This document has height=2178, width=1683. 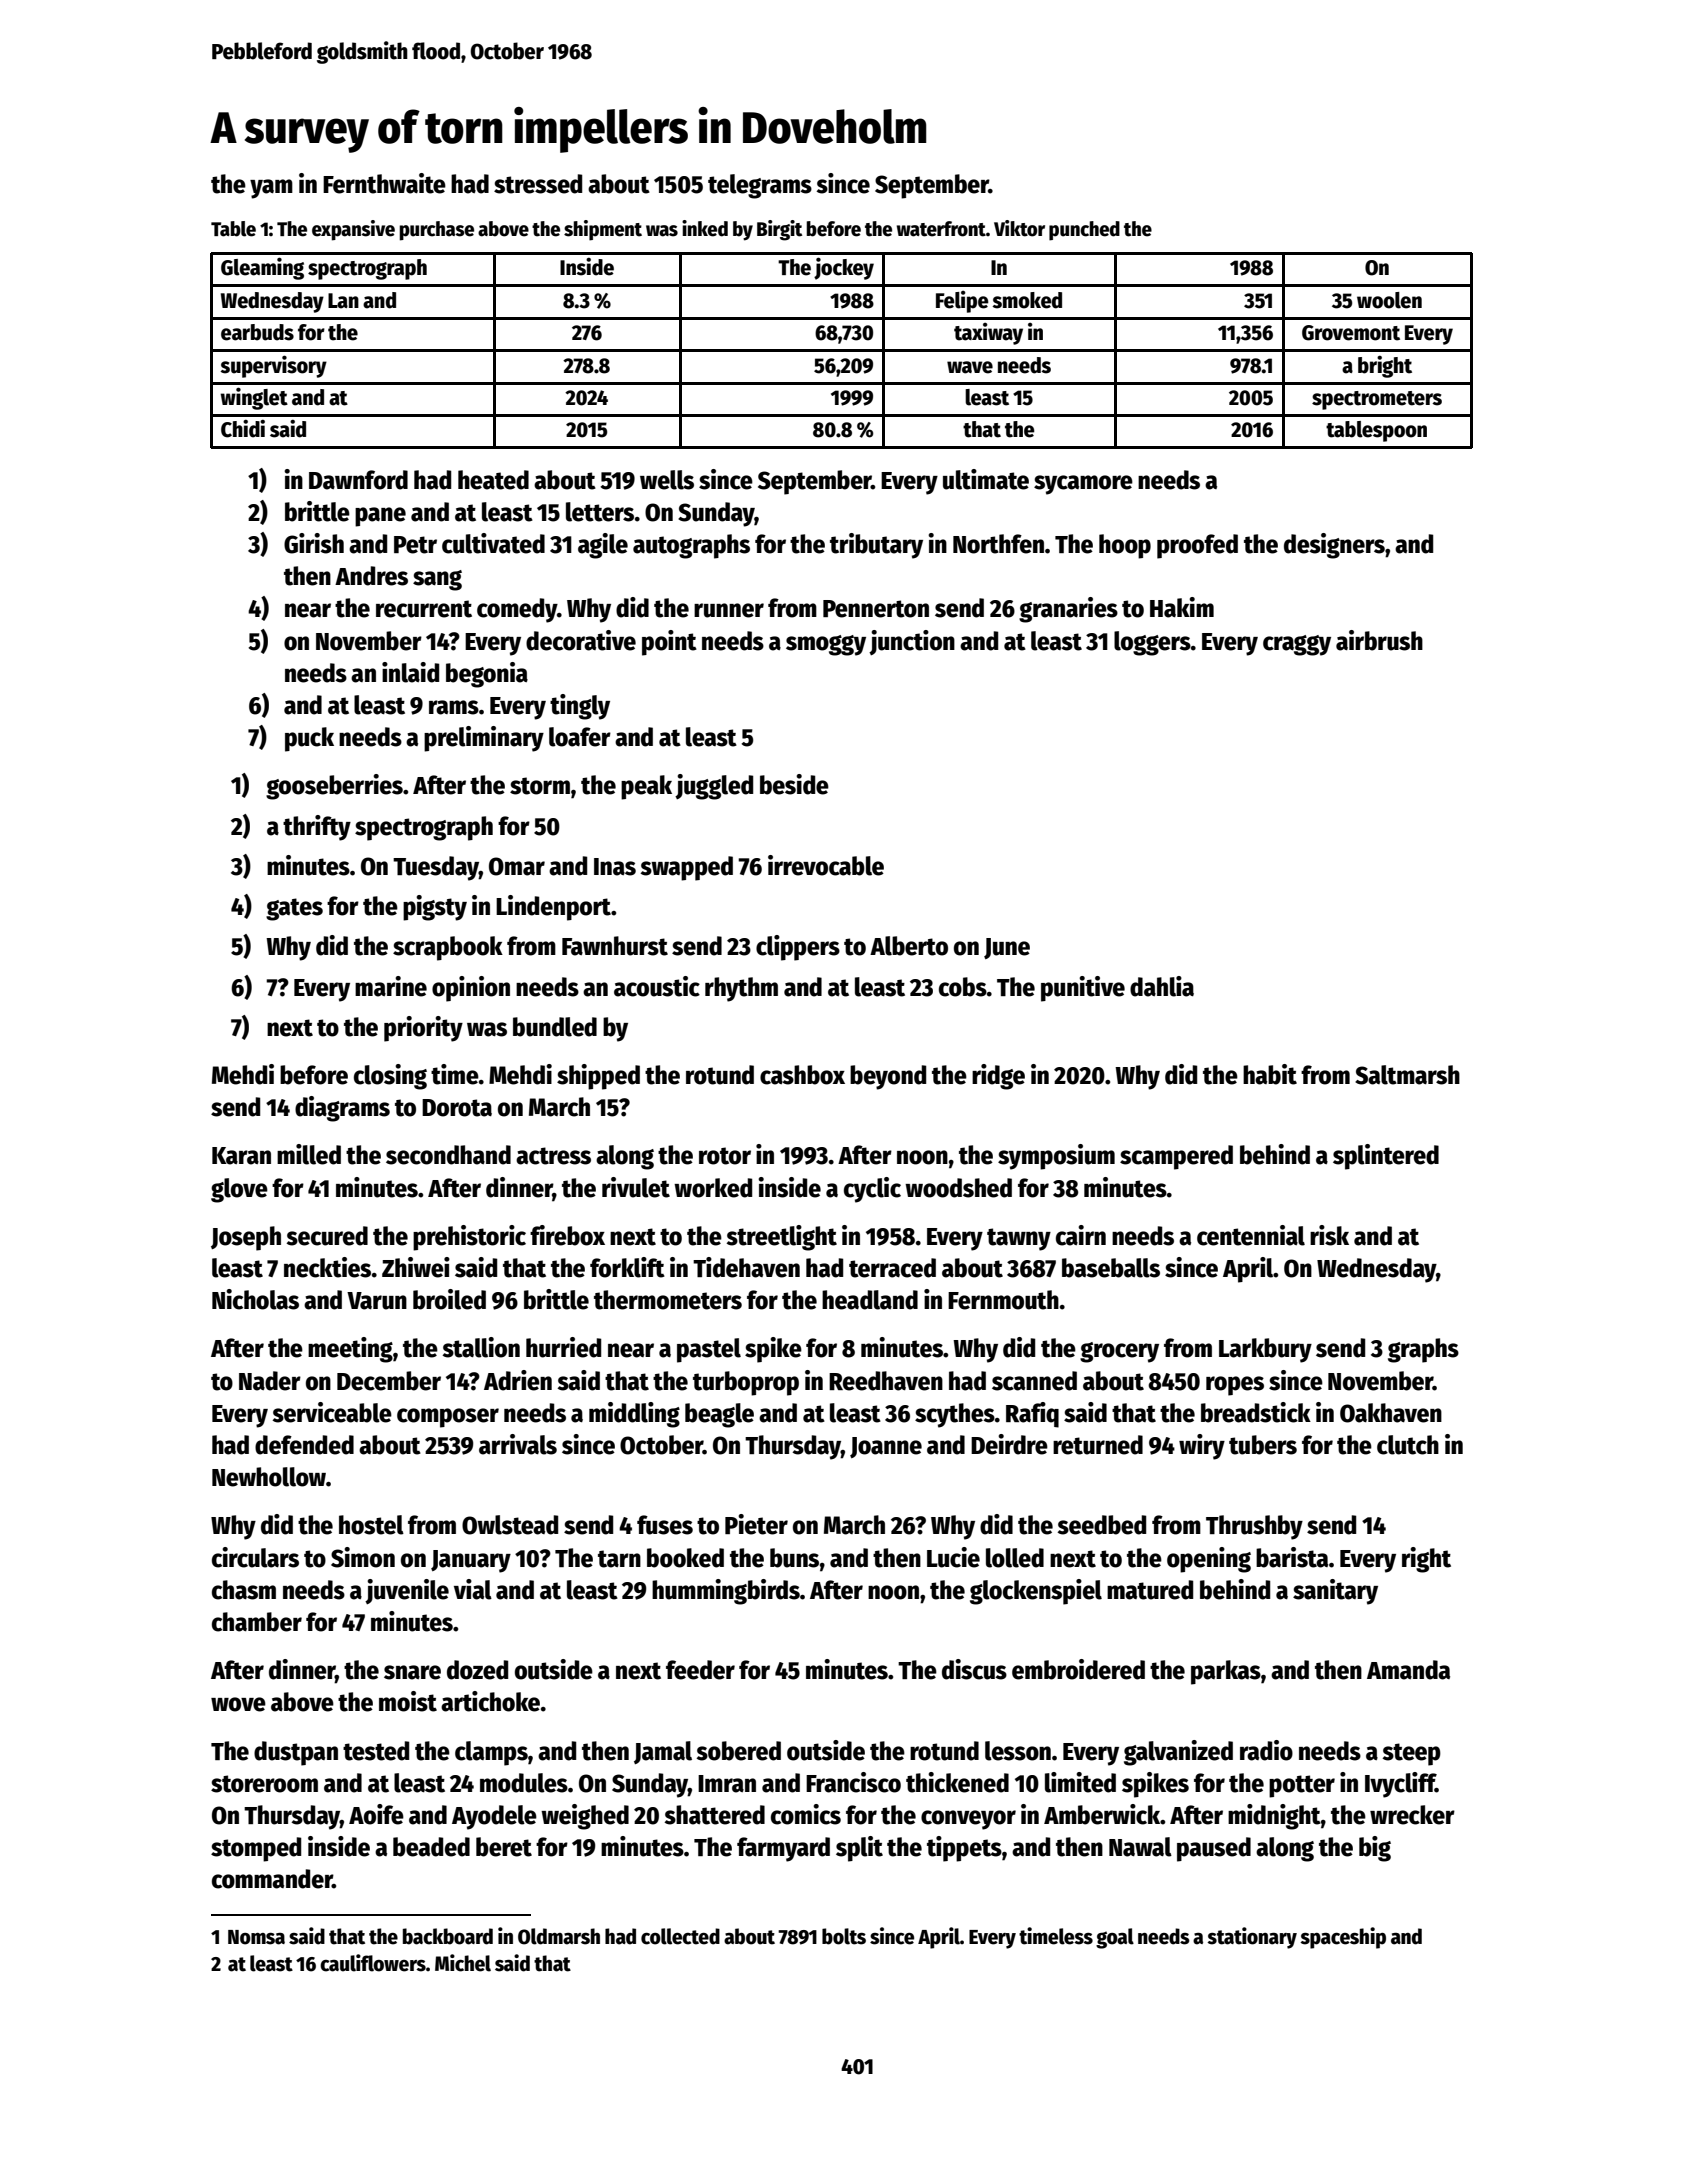 What do you see at coordinates (262, 268) in the document?
I see `Gleaming` at bounding box center [262, 268].
